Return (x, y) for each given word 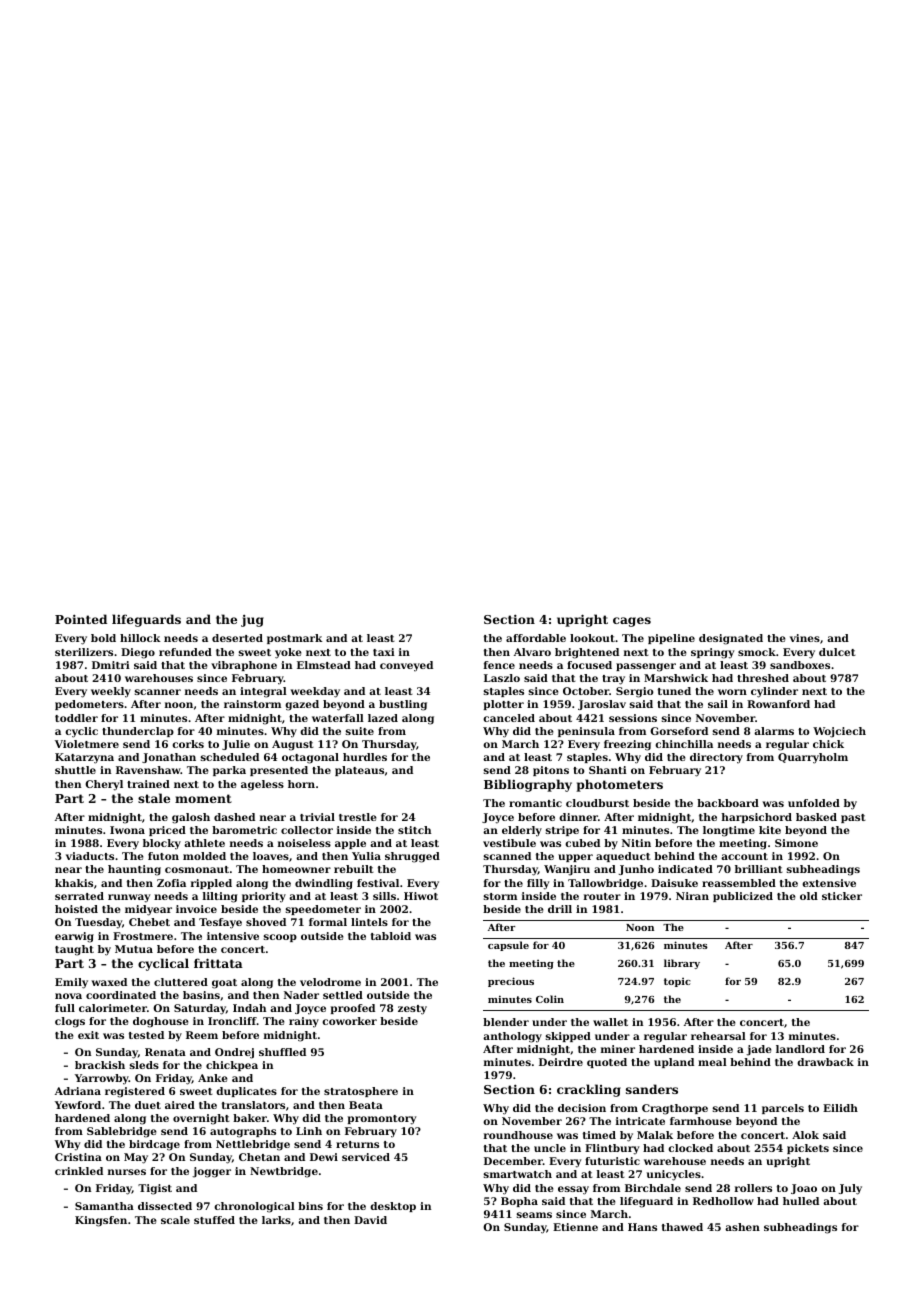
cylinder (774, 692)
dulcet (837, 652)
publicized (743, 897)
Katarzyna (84, 758)
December (513, 1161)
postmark (295, 639)
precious (511, 982)
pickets (808, 1149)
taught (74, 950)
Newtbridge (284, 1172)
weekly (111, 692)
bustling (403, 705)
